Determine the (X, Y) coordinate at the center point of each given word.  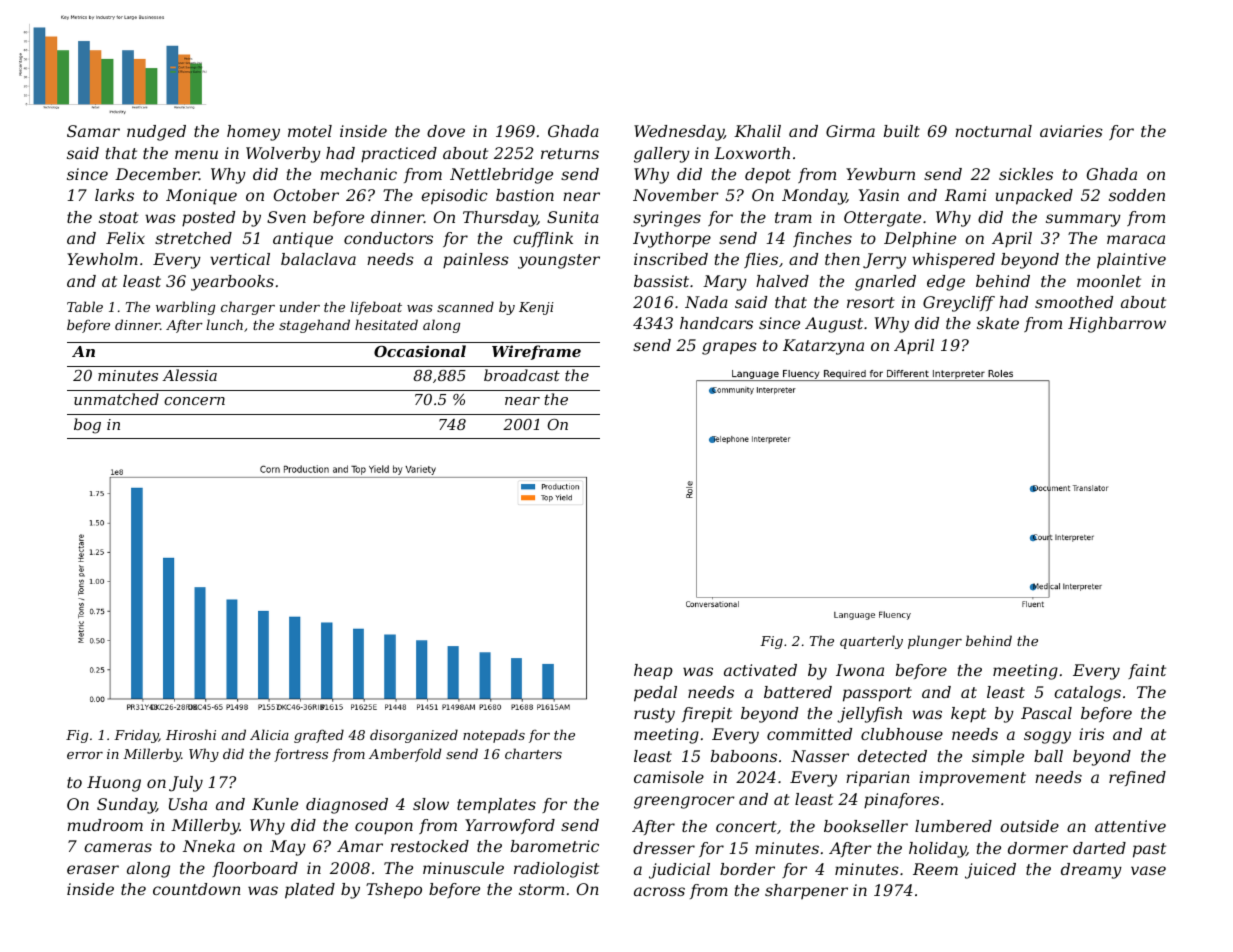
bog (87, 426)
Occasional (420, 351)
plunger (935, 642)
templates (496, 805)
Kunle (275, 804)
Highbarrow (1117, 325)
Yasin (879, 195)
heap (653, 671)
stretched (193, 238)
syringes (667, 219)
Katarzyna (823, 347)
